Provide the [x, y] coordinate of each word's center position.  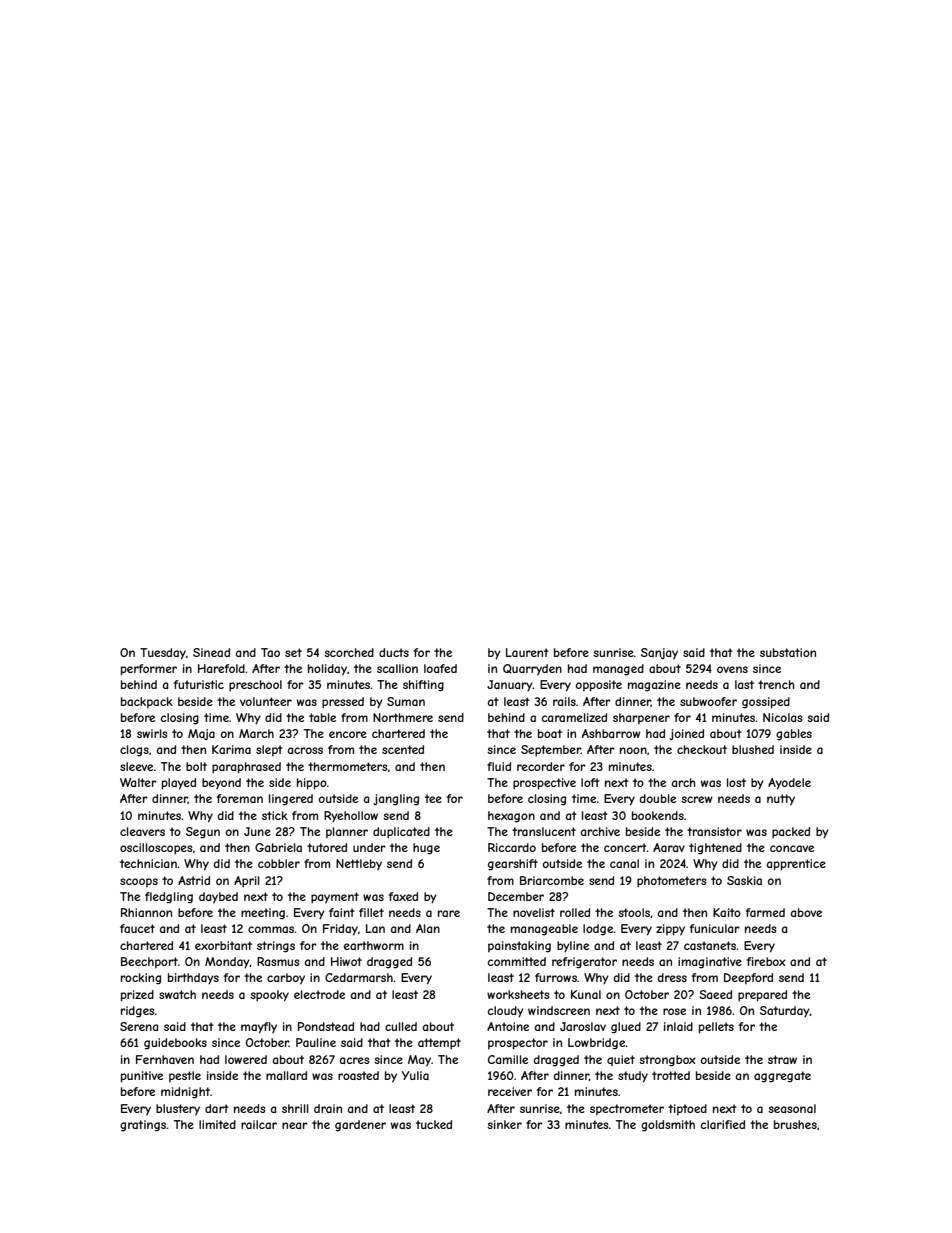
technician [148, 863]
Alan [428, 928]
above [806, 912]
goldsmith [668, 1126]
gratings [143, 1126]
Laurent [527, 652]
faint [342, 912]
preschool [255, 685]
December [516, 896]
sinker [504, 1124]
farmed [765, 912]
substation [788, 652]
